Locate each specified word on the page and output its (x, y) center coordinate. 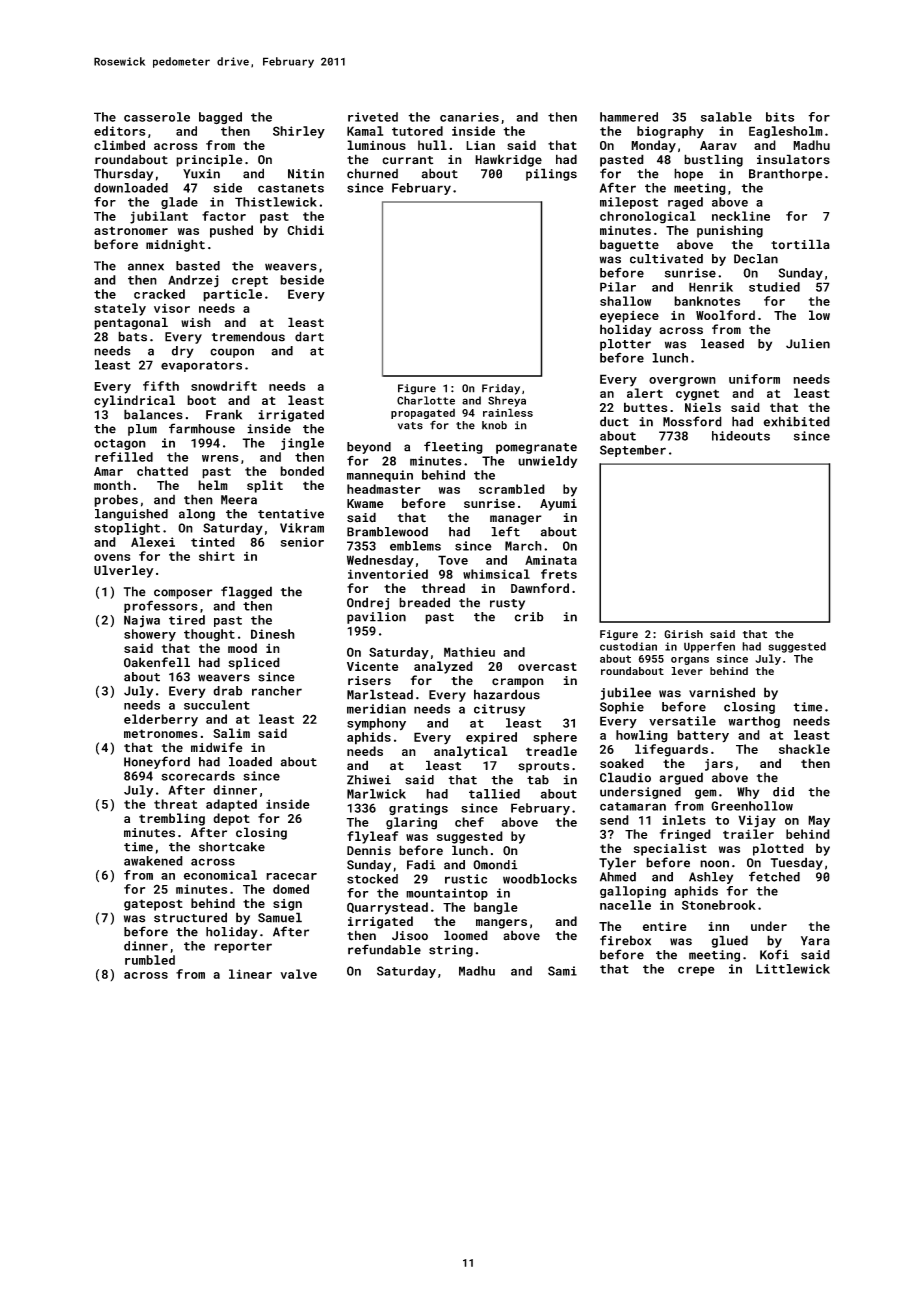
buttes (645, 407)
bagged (220, 118)
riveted (373, 117)
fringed (685, 835)
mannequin (380, 476)
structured (190, 917)
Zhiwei (369, 780)
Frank (224, 414)
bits (780, 117)
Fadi (421, 865)
